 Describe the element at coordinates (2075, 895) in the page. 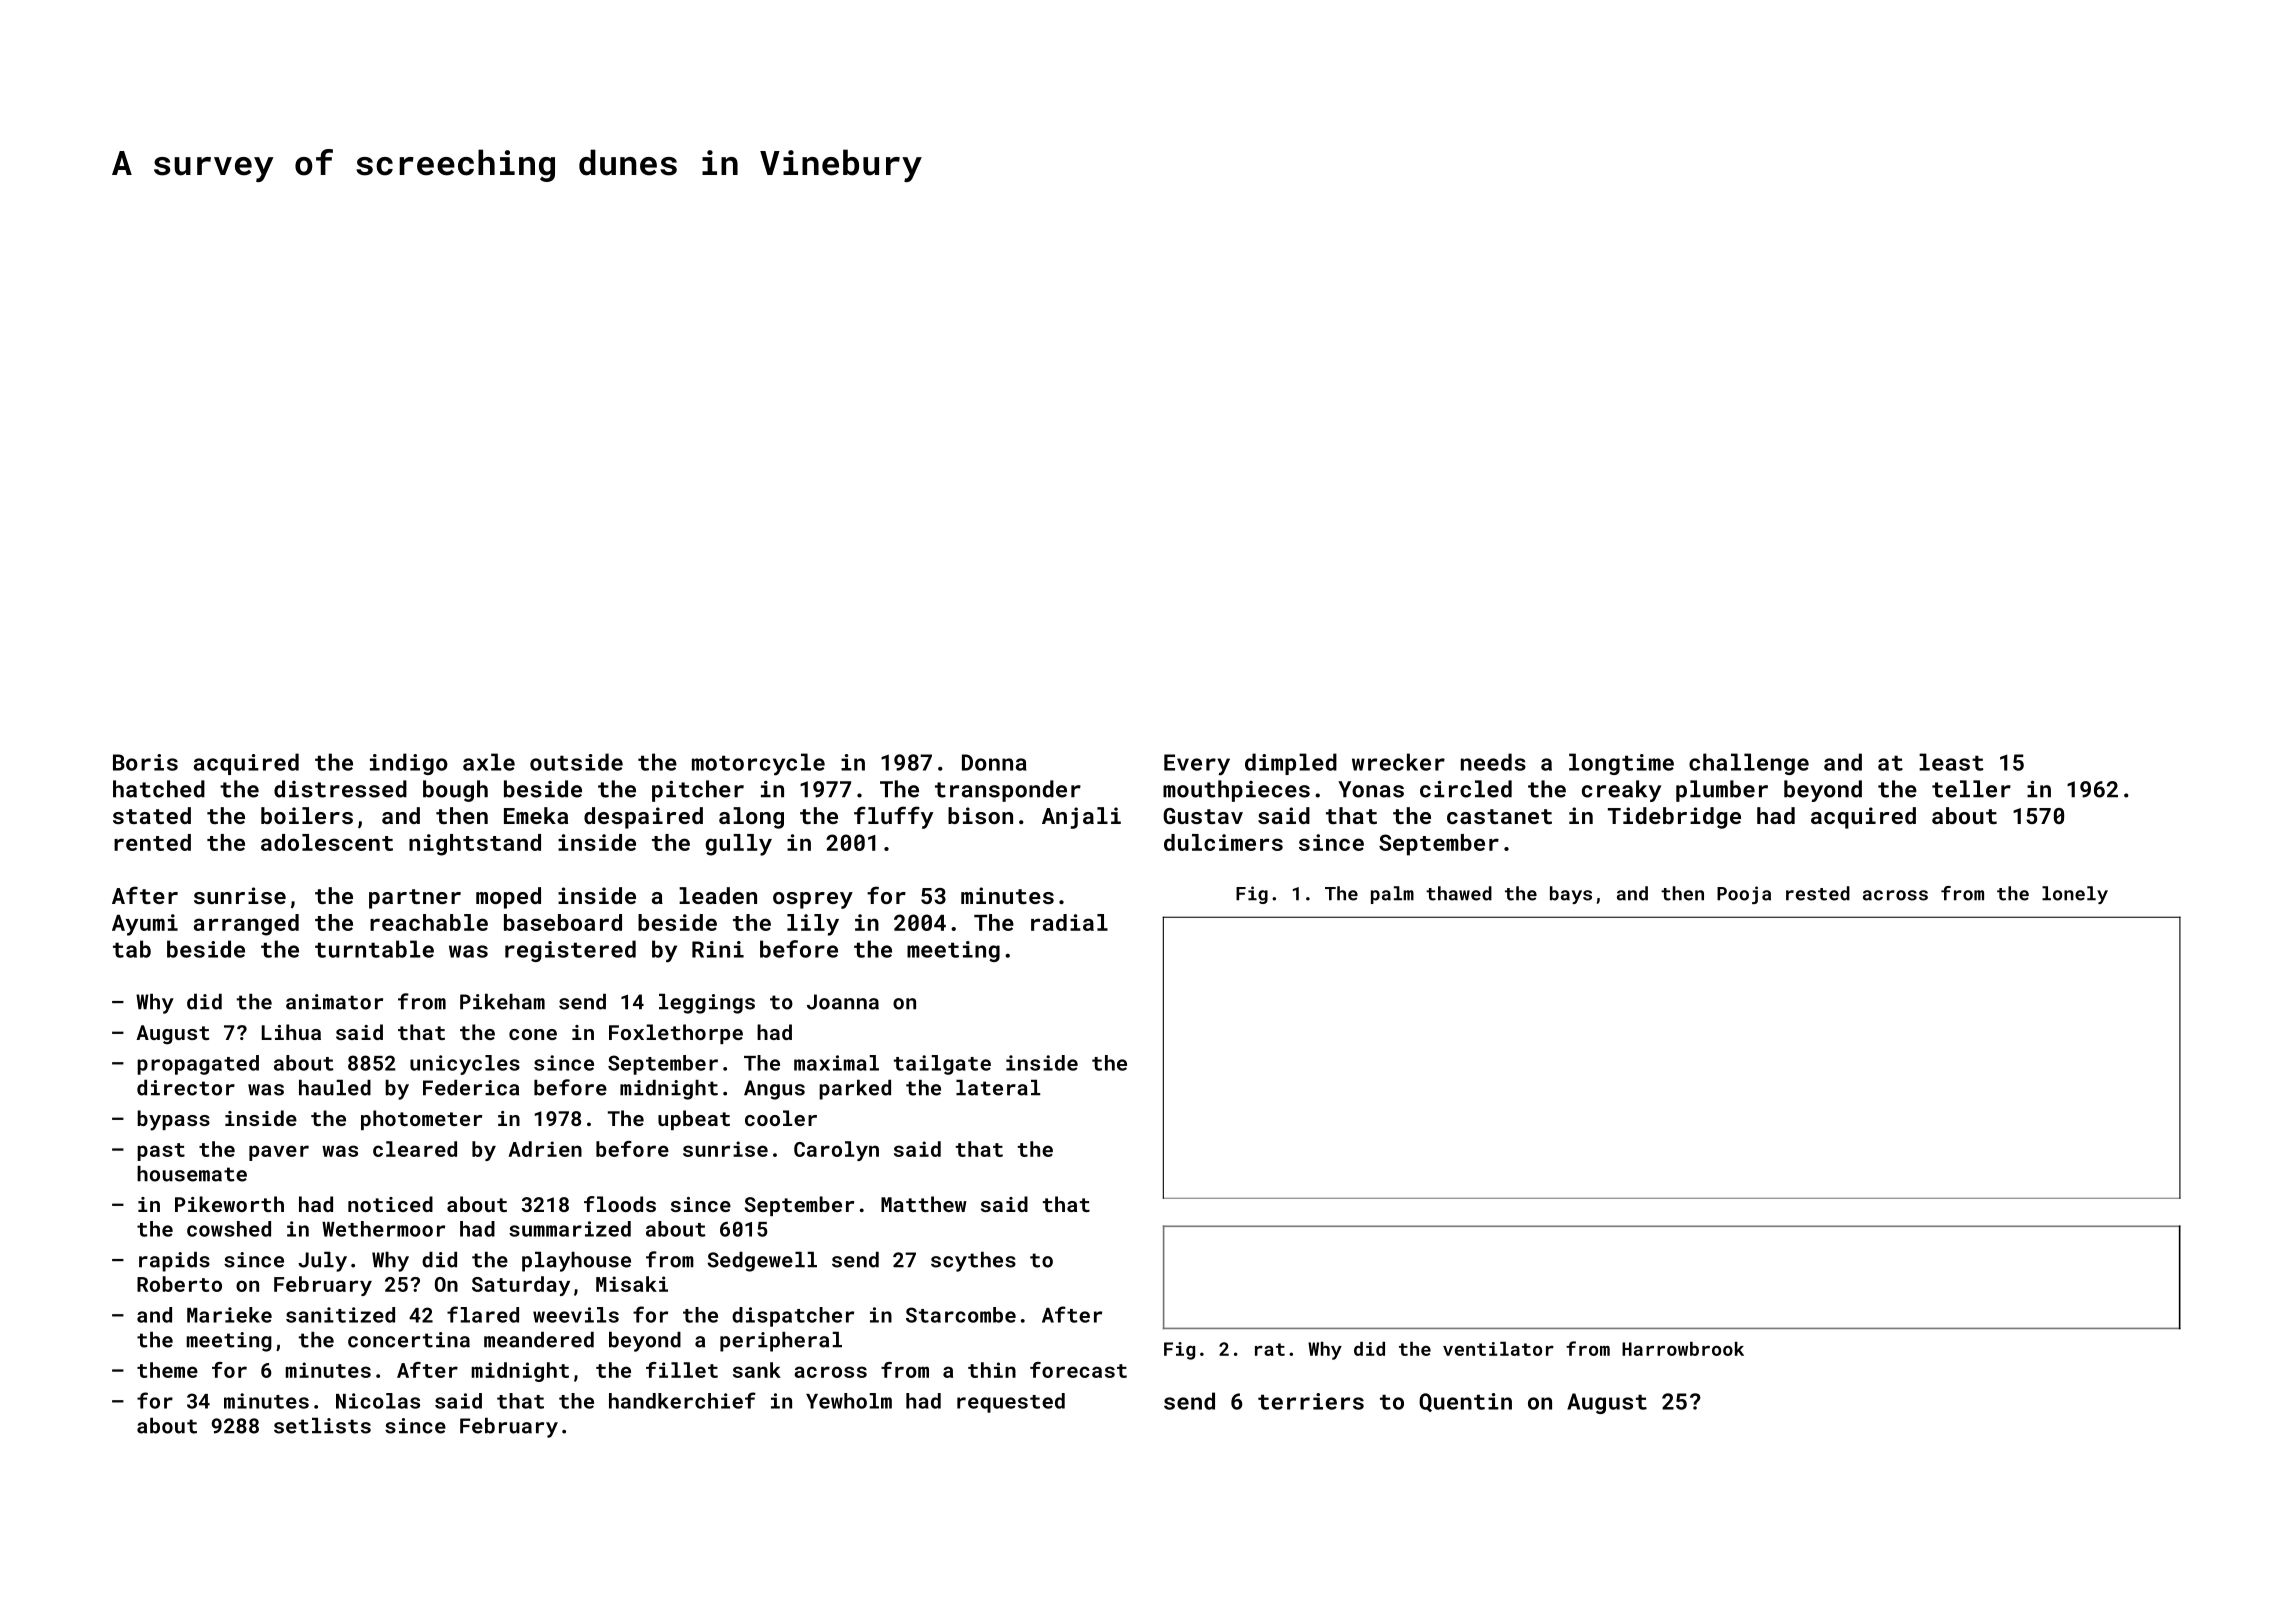

I see `lonely` at that location.
